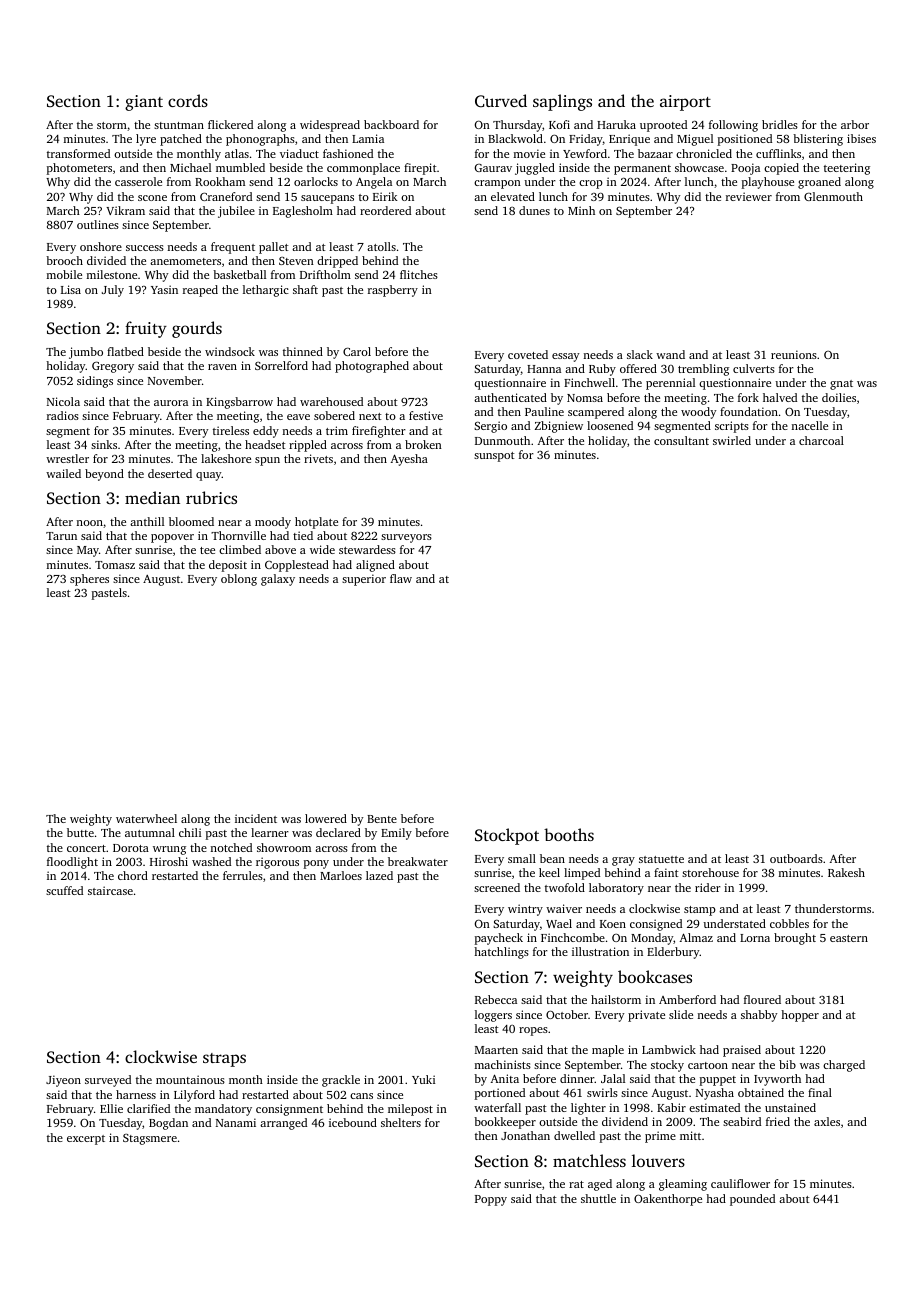 The height and width of the document is (1308, 924). What do you see at coordinates (507, 836) in the document?
I see `Stockpot` at bounding box center [507, 836].
